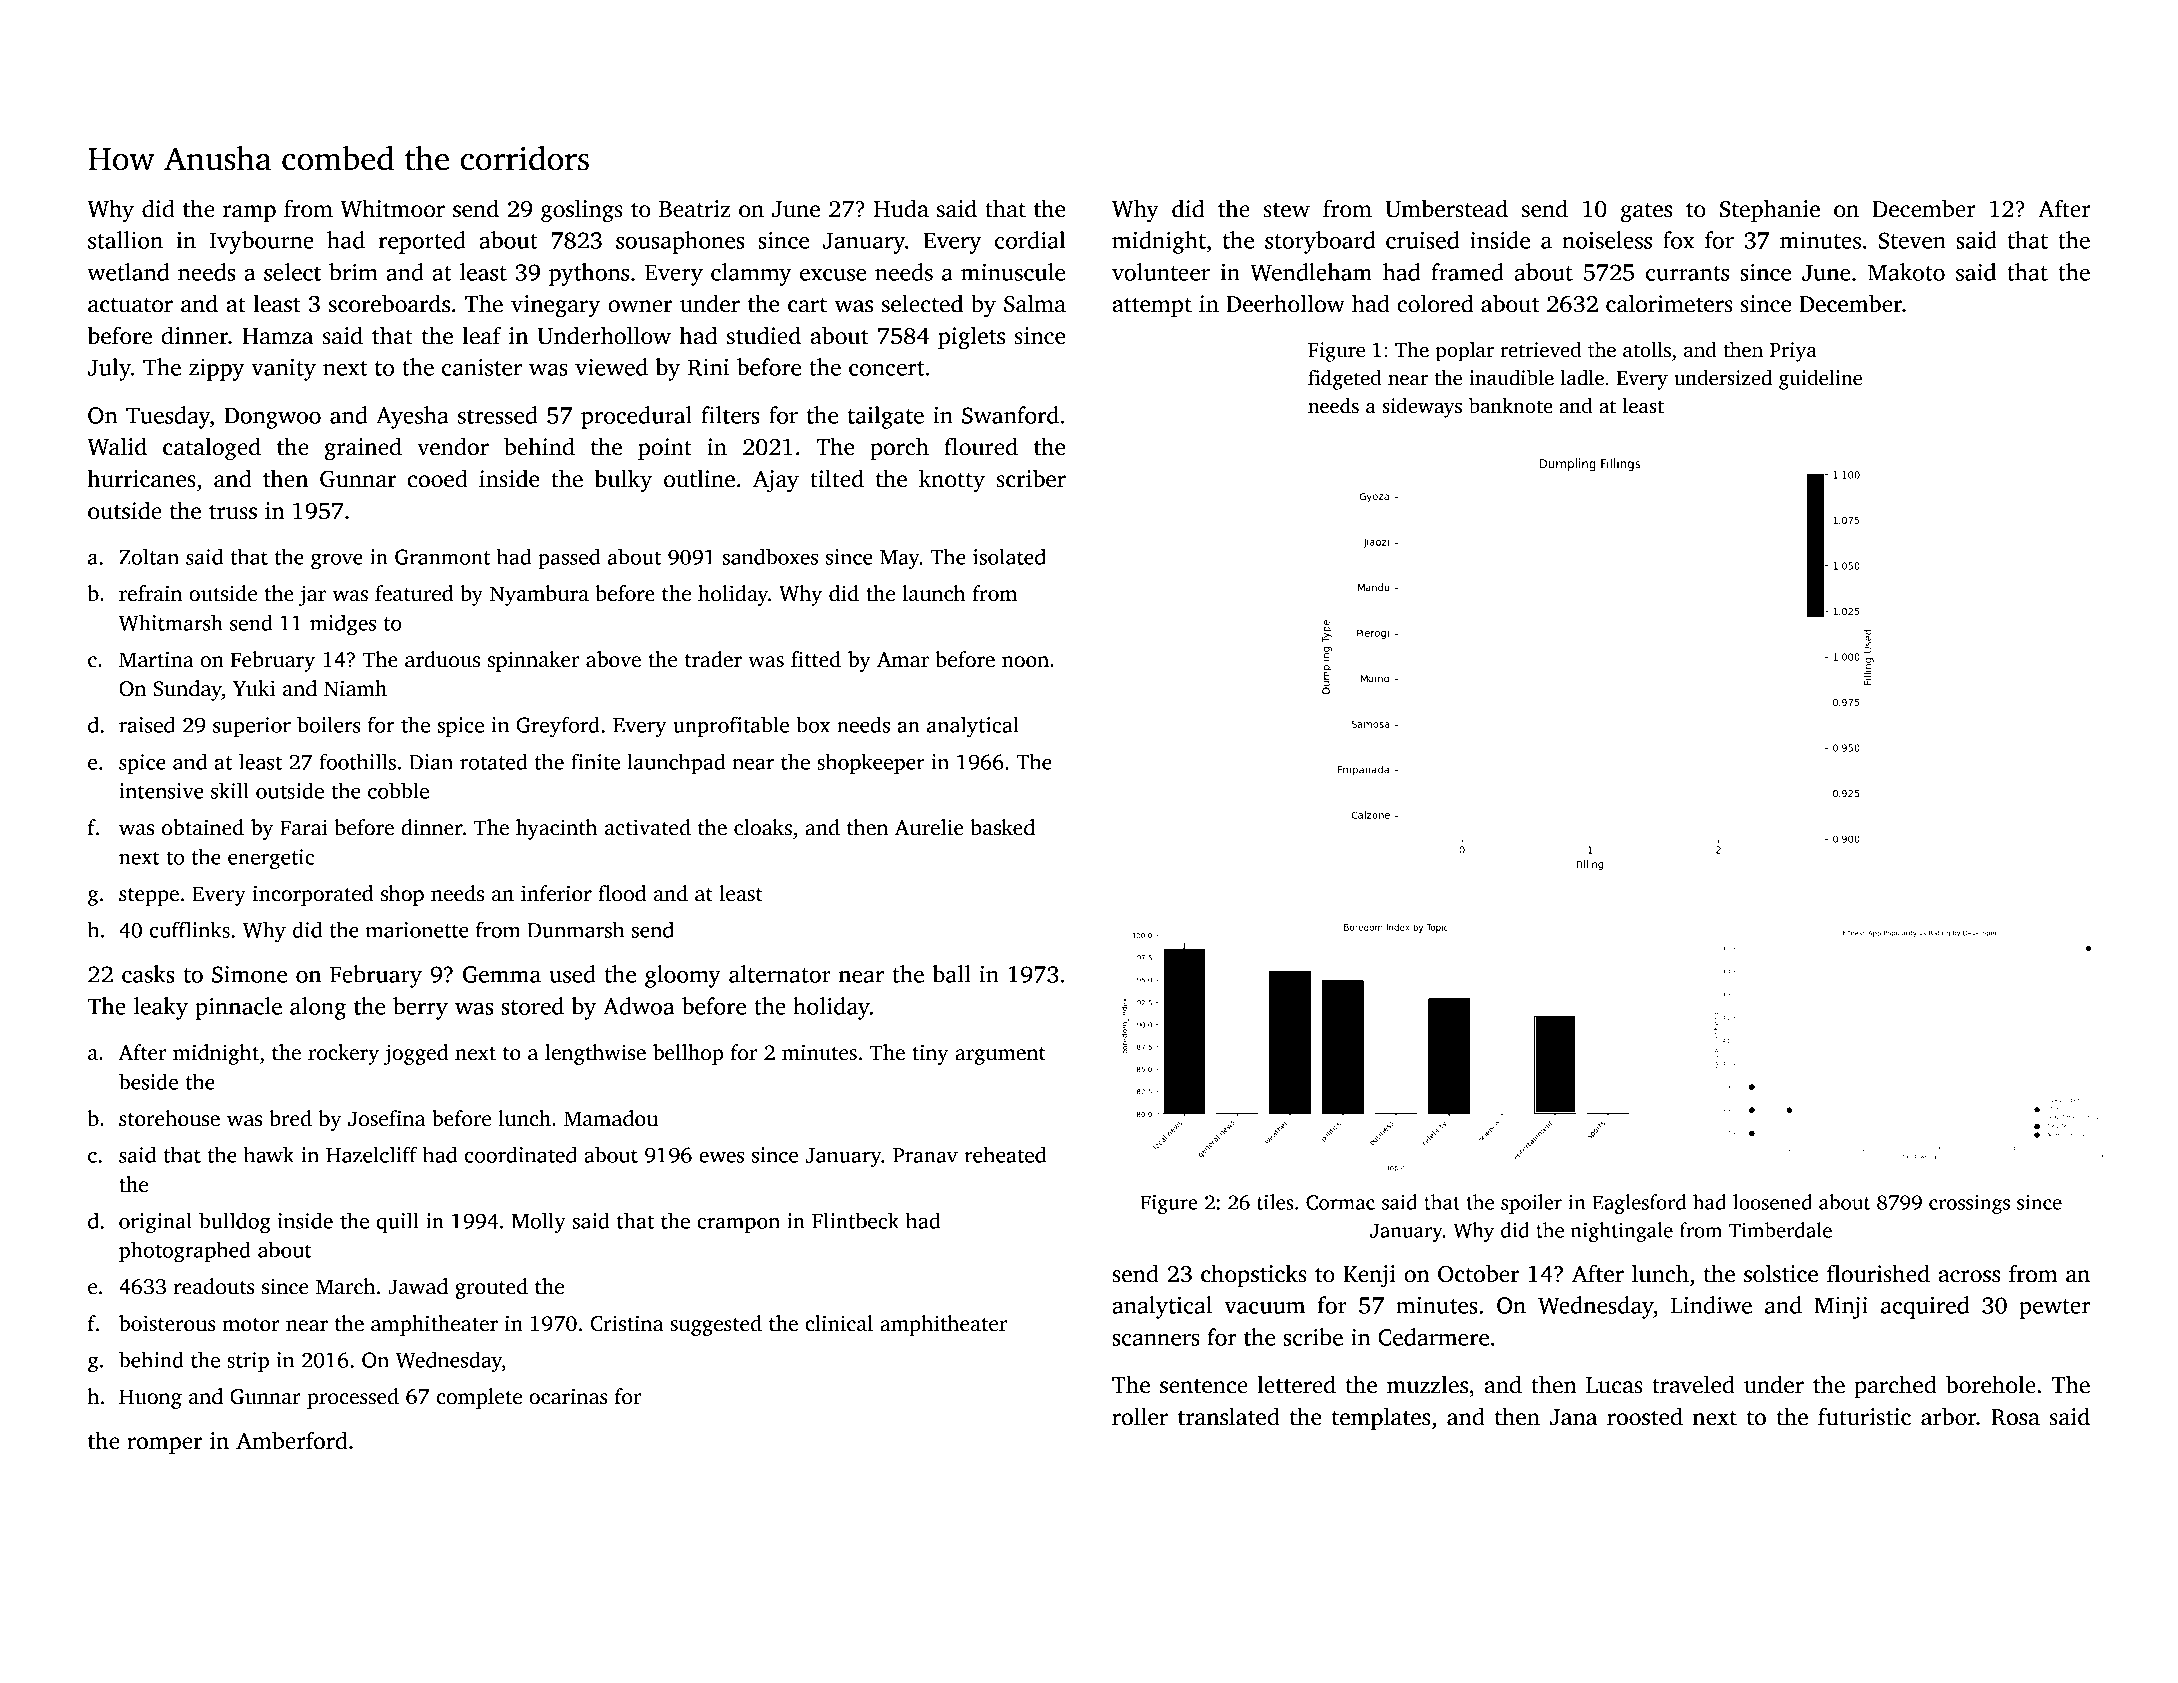 Image resolution: width=2178 pixels, height=1683 pixels. I want to click on sideways, so click(1422, 408).
